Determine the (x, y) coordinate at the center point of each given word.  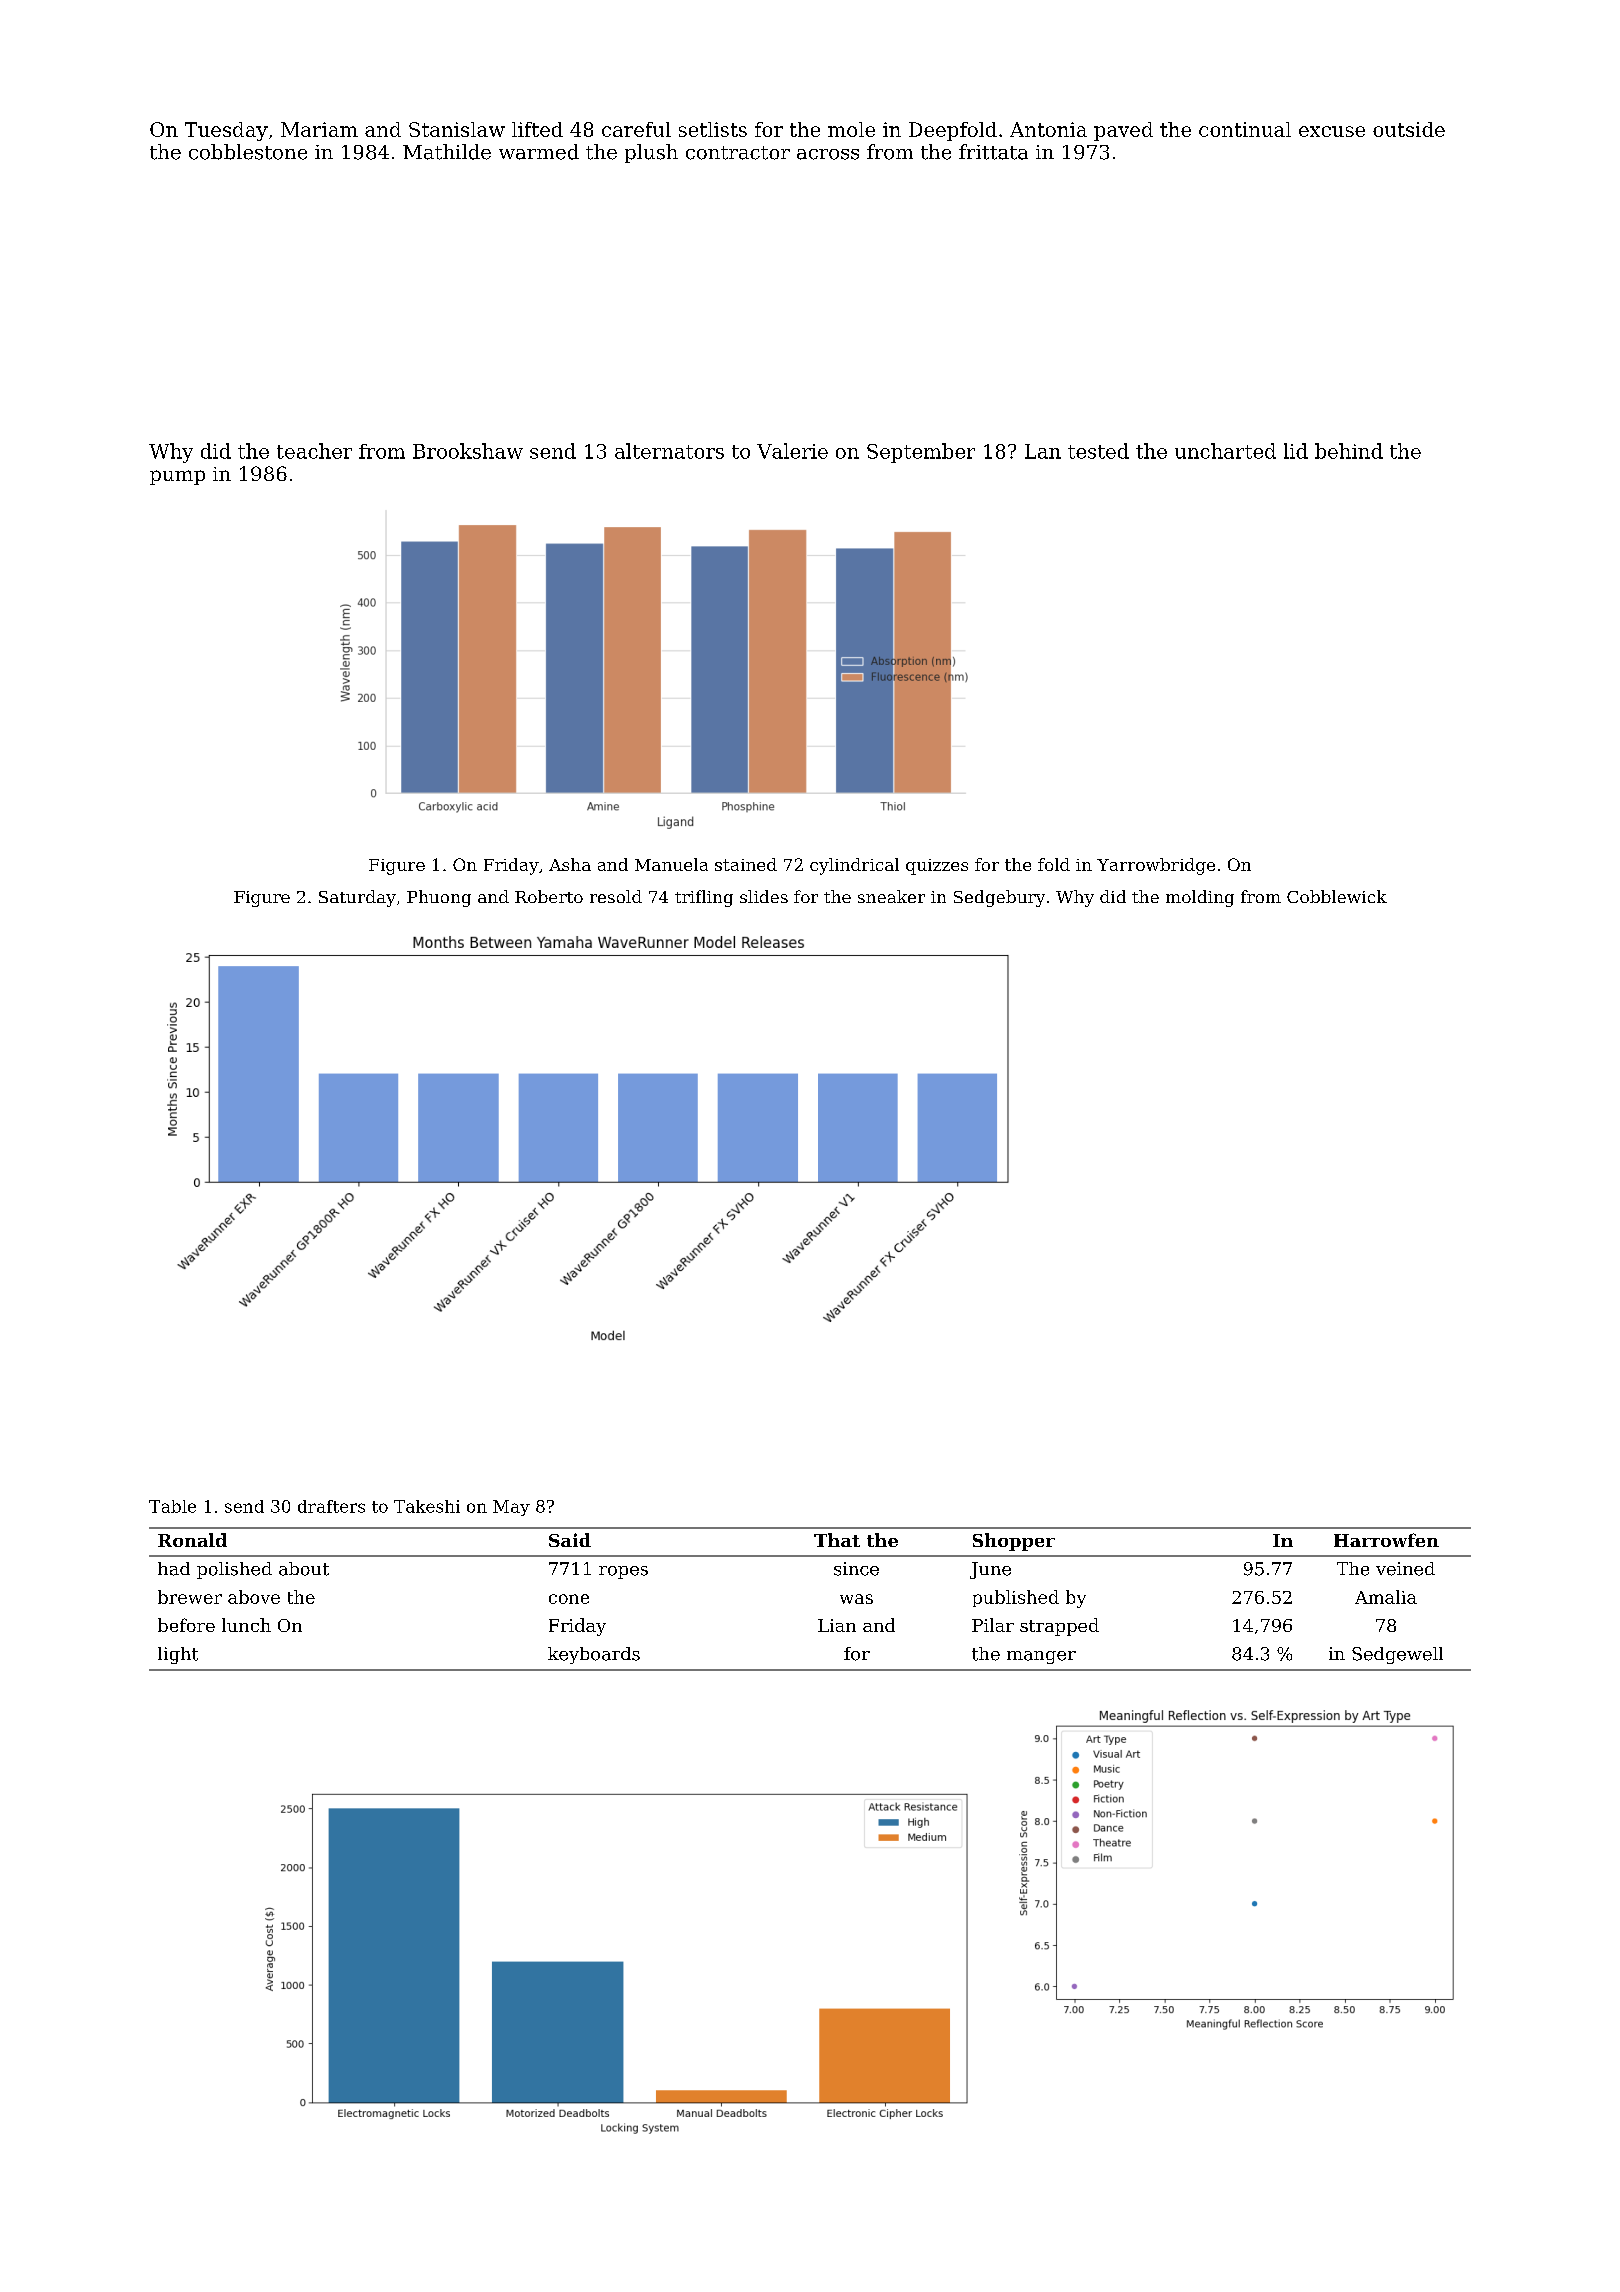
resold (616, 896)
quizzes (937, 867)
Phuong (439, 898)
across (828, 154)
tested (1098, 451)
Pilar (993, 1625)
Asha (570, 864)
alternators (669, 451)
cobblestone (248, 152)
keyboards (594, 1655)
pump (177, 477)
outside (1409, 129)
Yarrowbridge (1156, 866)
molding (1200, 898)
